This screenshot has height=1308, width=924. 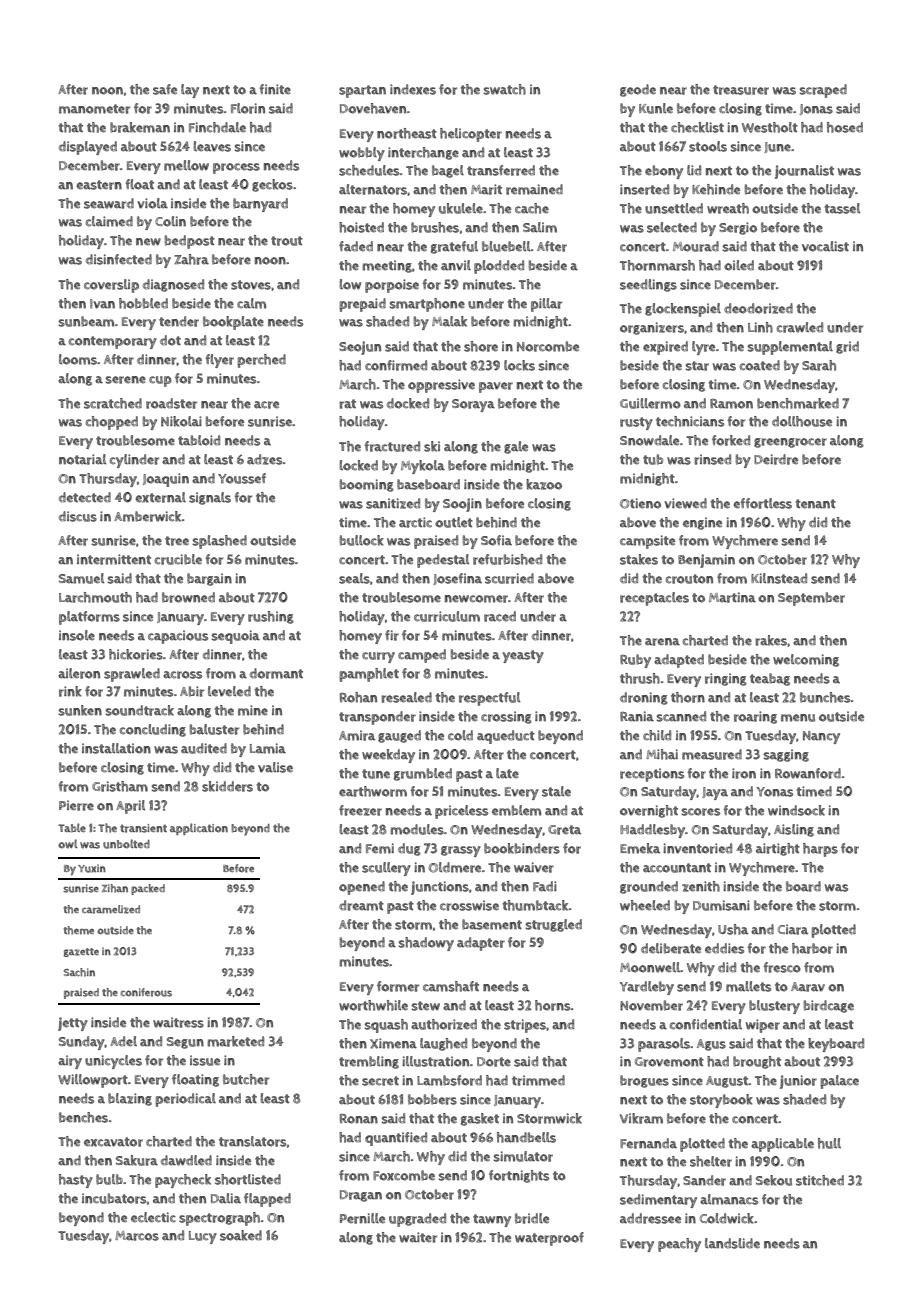 I want to click on bookbinders, so click(x=522, y=848).
